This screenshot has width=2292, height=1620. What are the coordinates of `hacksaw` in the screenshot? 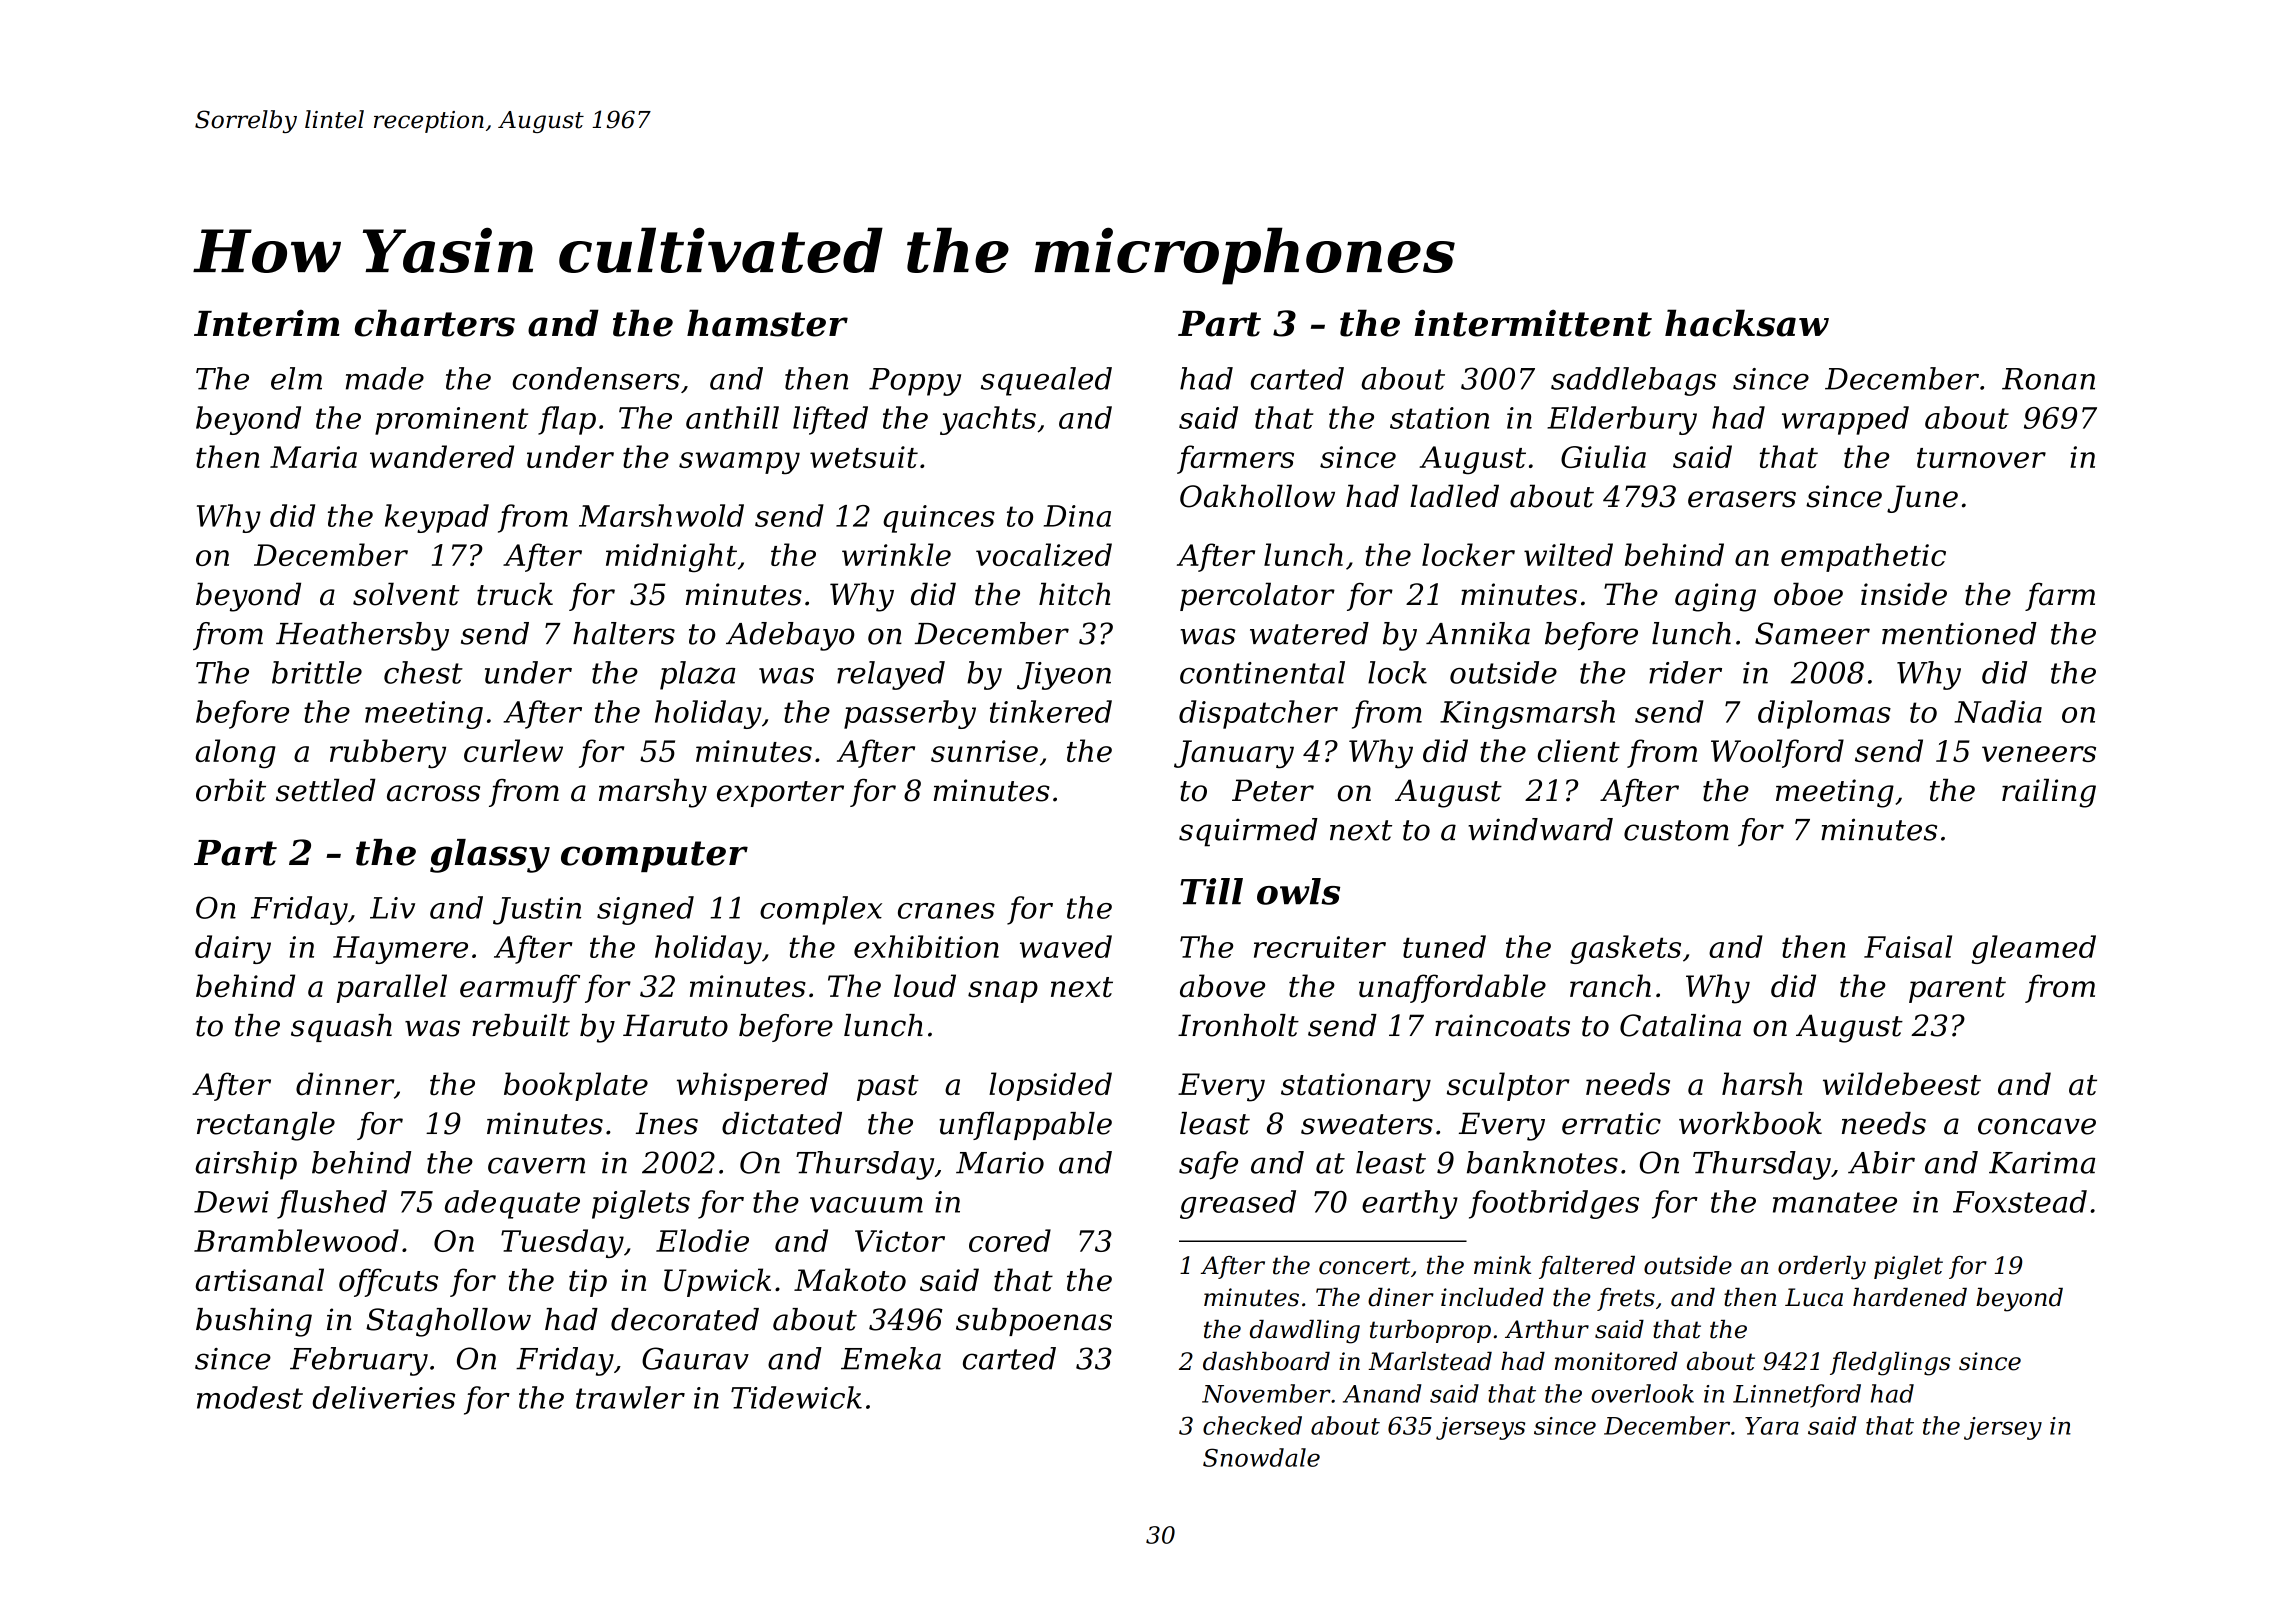 It's located at (1747, 323).
